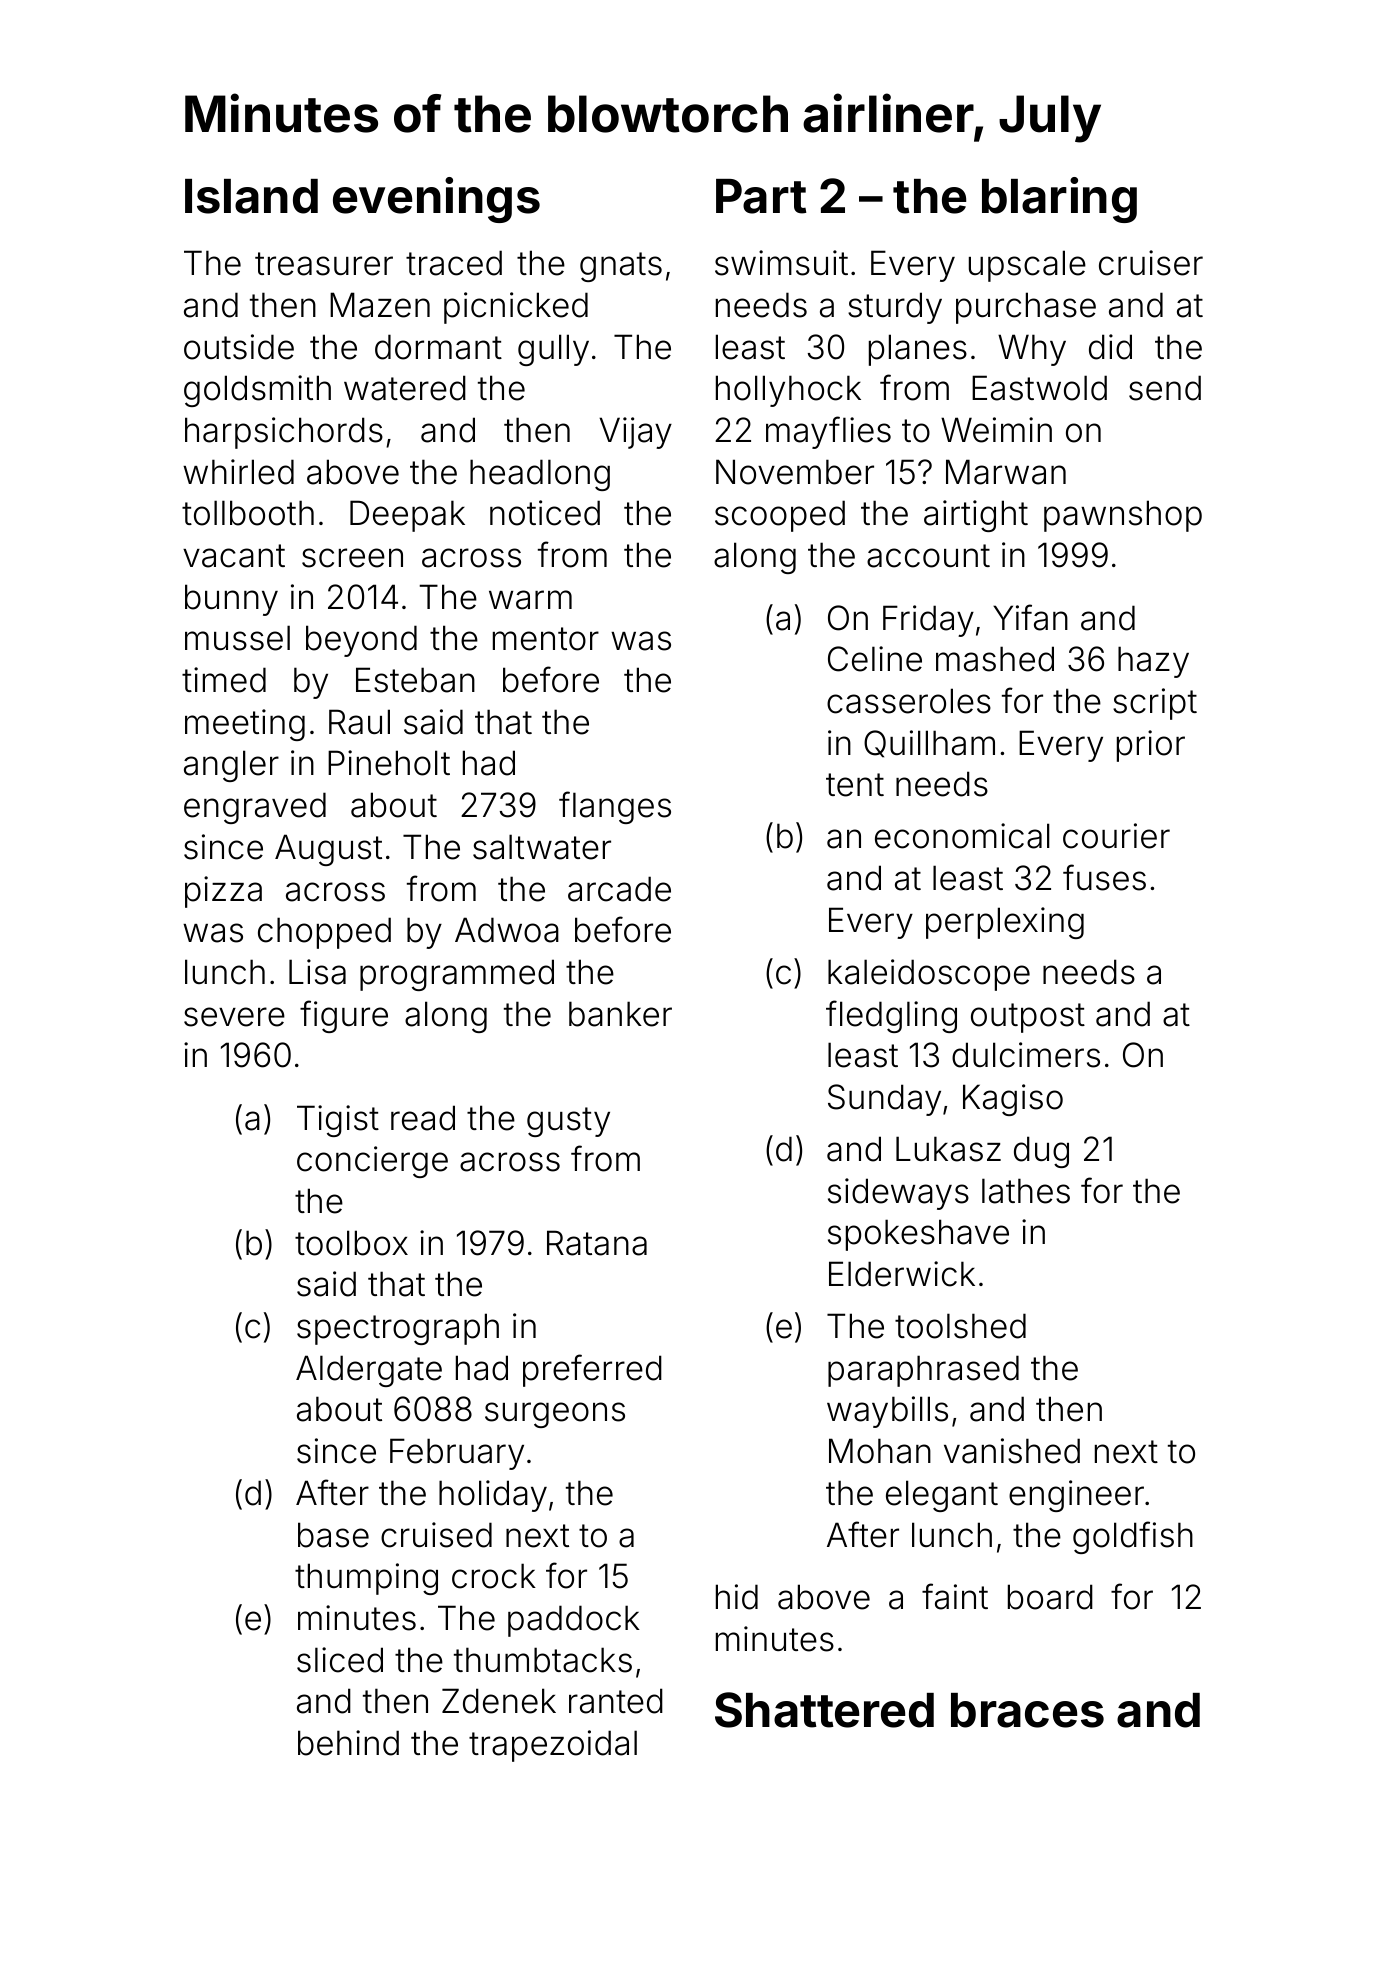  What do you see at coordinates (1026, 1055) in the page?
I see `dulcimers` at bounding box center [1026, 1055].
